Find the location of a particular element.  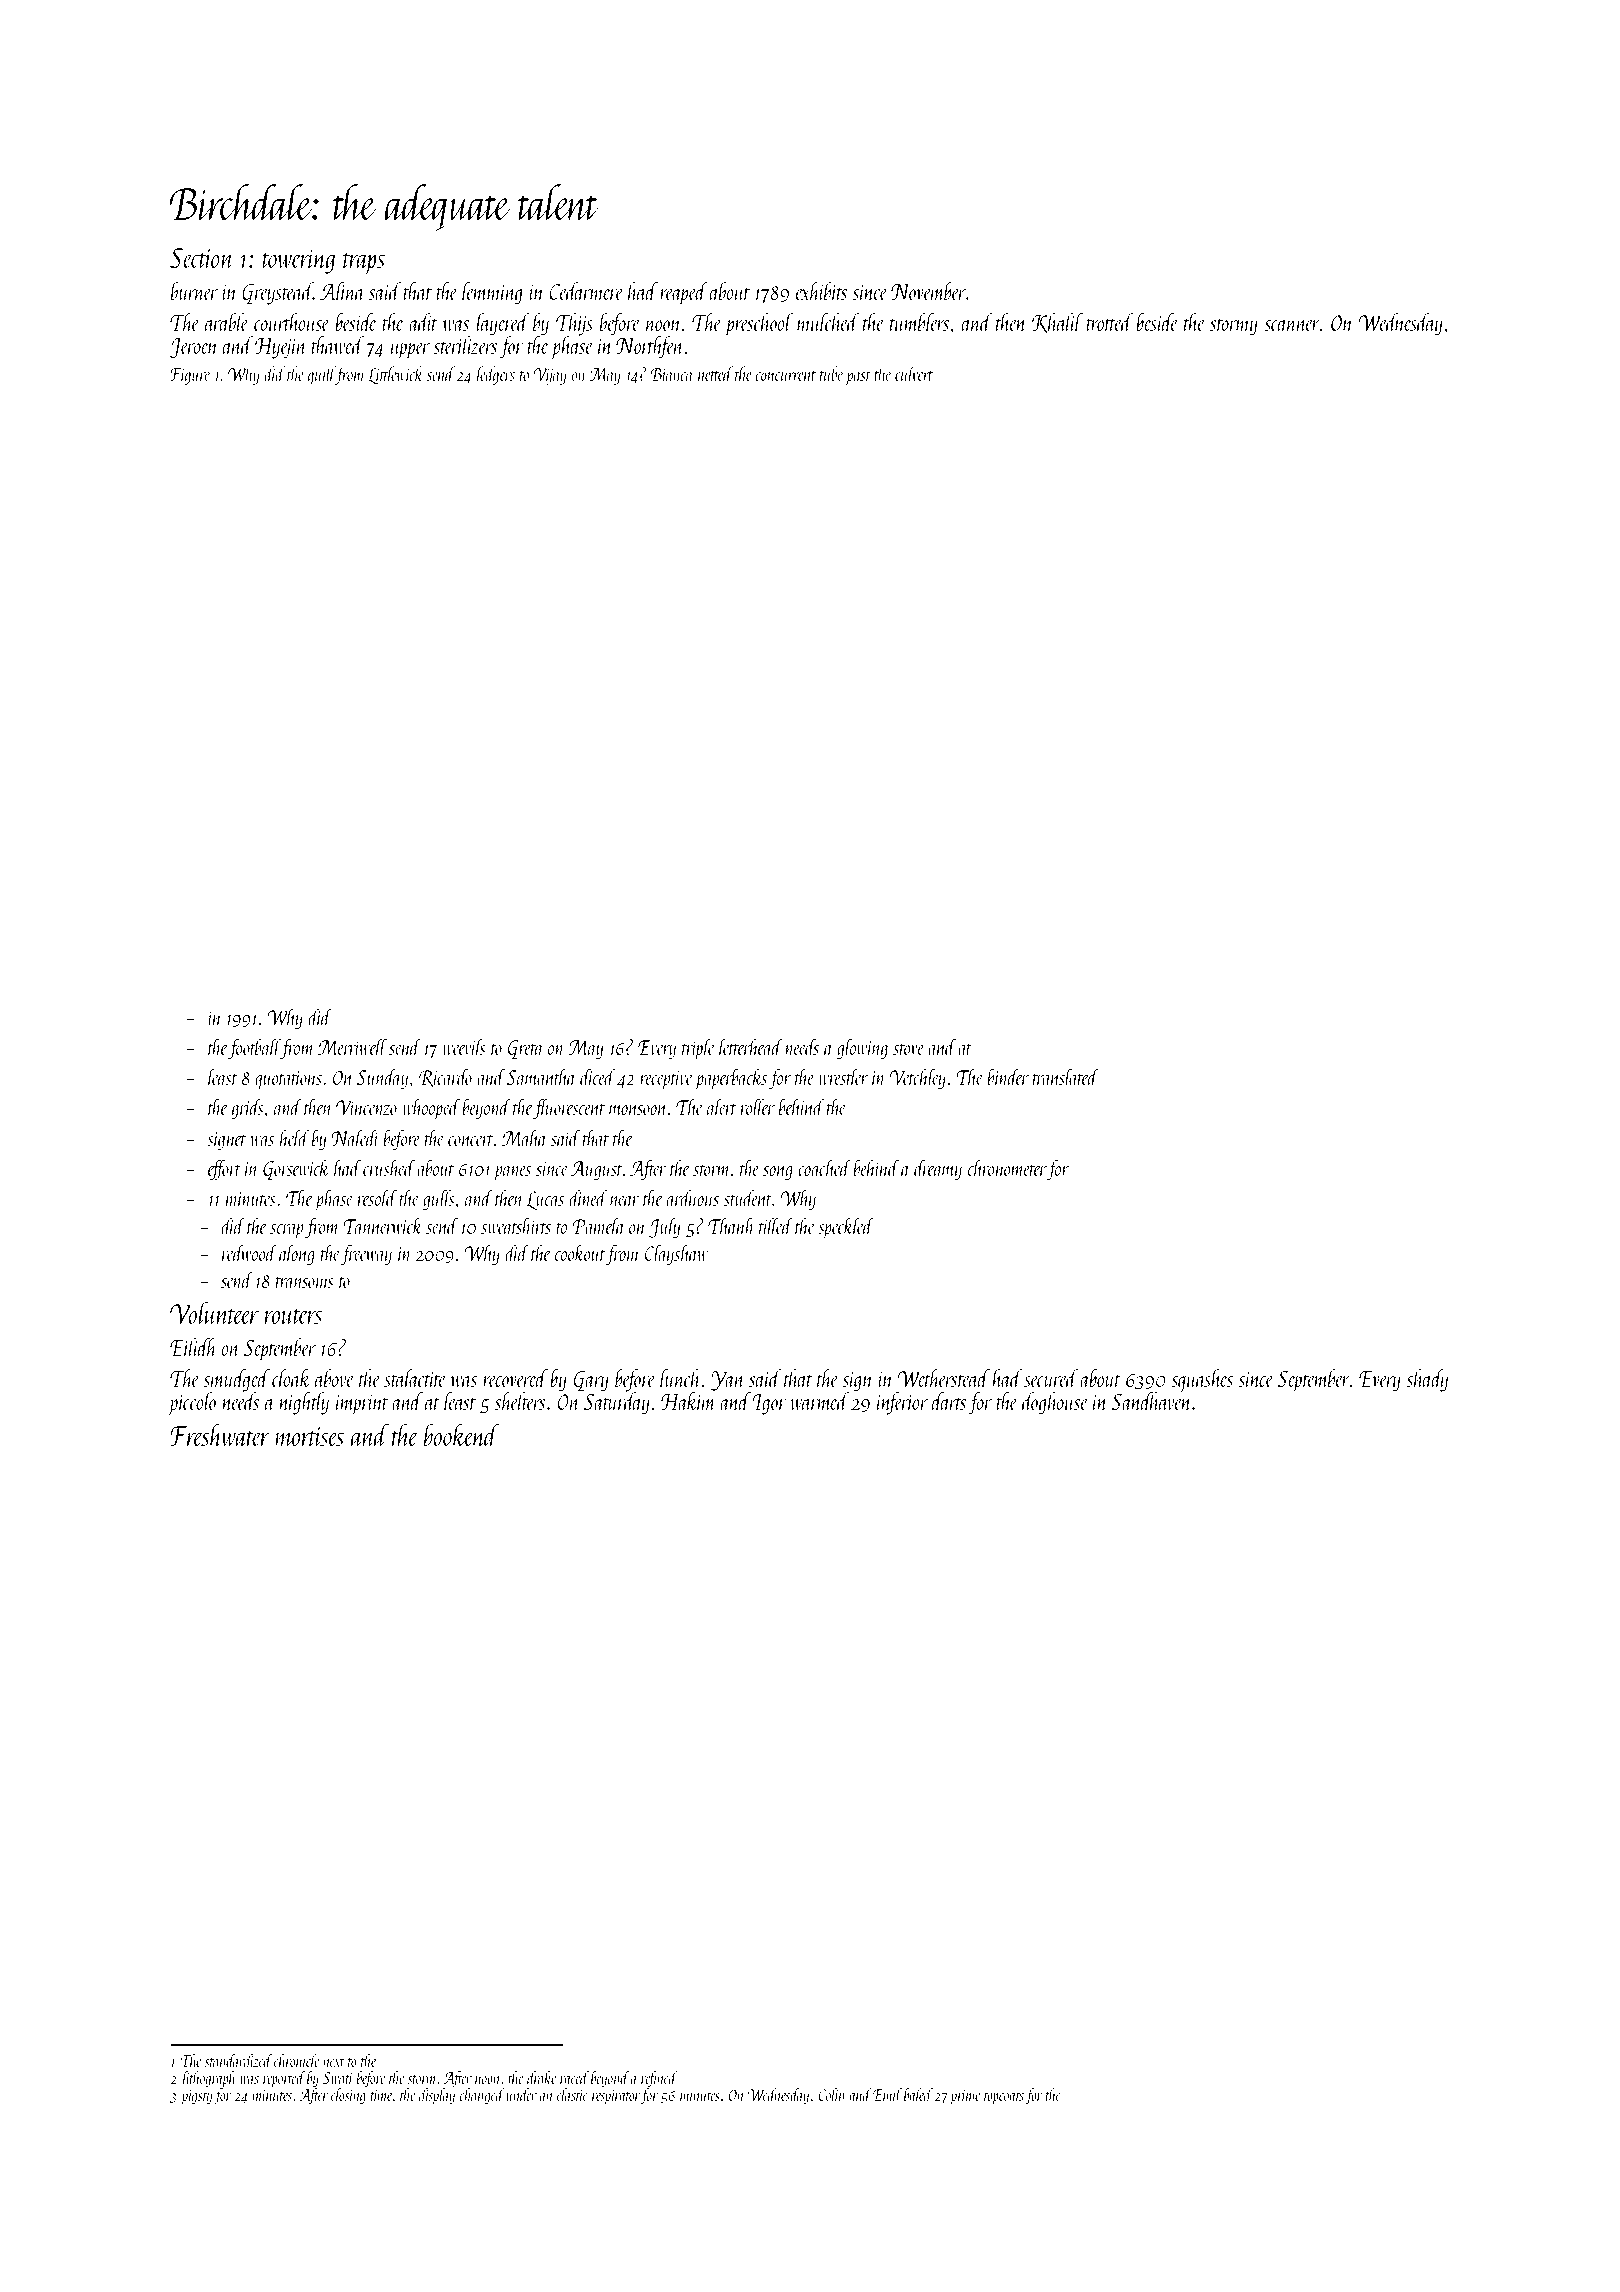

recovered is located at coordinates (515, 1378).
